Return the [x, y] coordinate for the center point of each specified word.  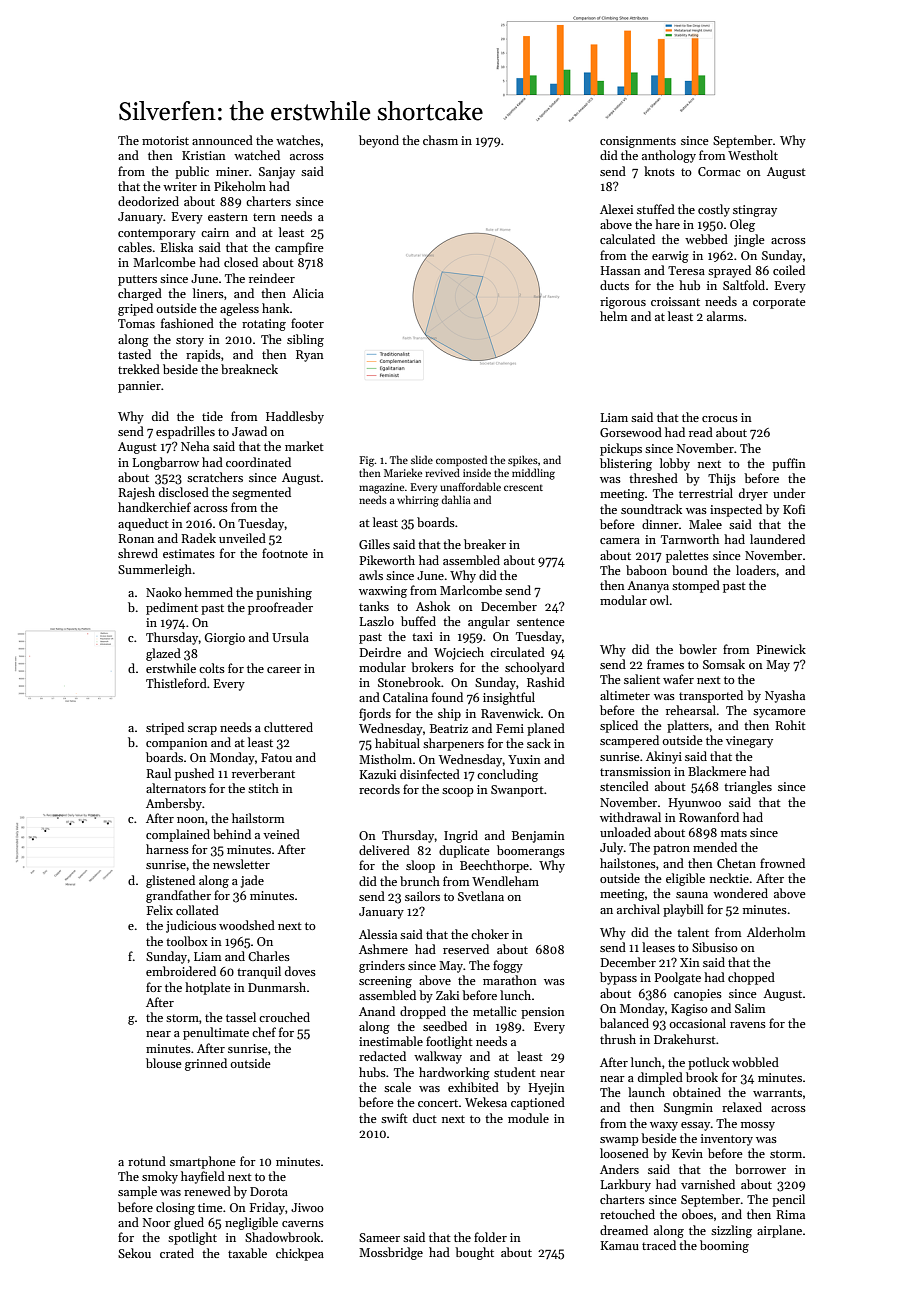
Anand [377, 1011]
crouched [284, 1017]
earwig [670, 257]
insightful [509, 698]
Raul [158, 773]
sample [137, 1192]
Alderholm [776, 932]
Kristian [204, 155]
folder [490, 1237]
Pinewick [781, 649]
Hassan [621, 270]
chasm [440, 140]
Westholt [753, 155]
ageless [239, 309]
